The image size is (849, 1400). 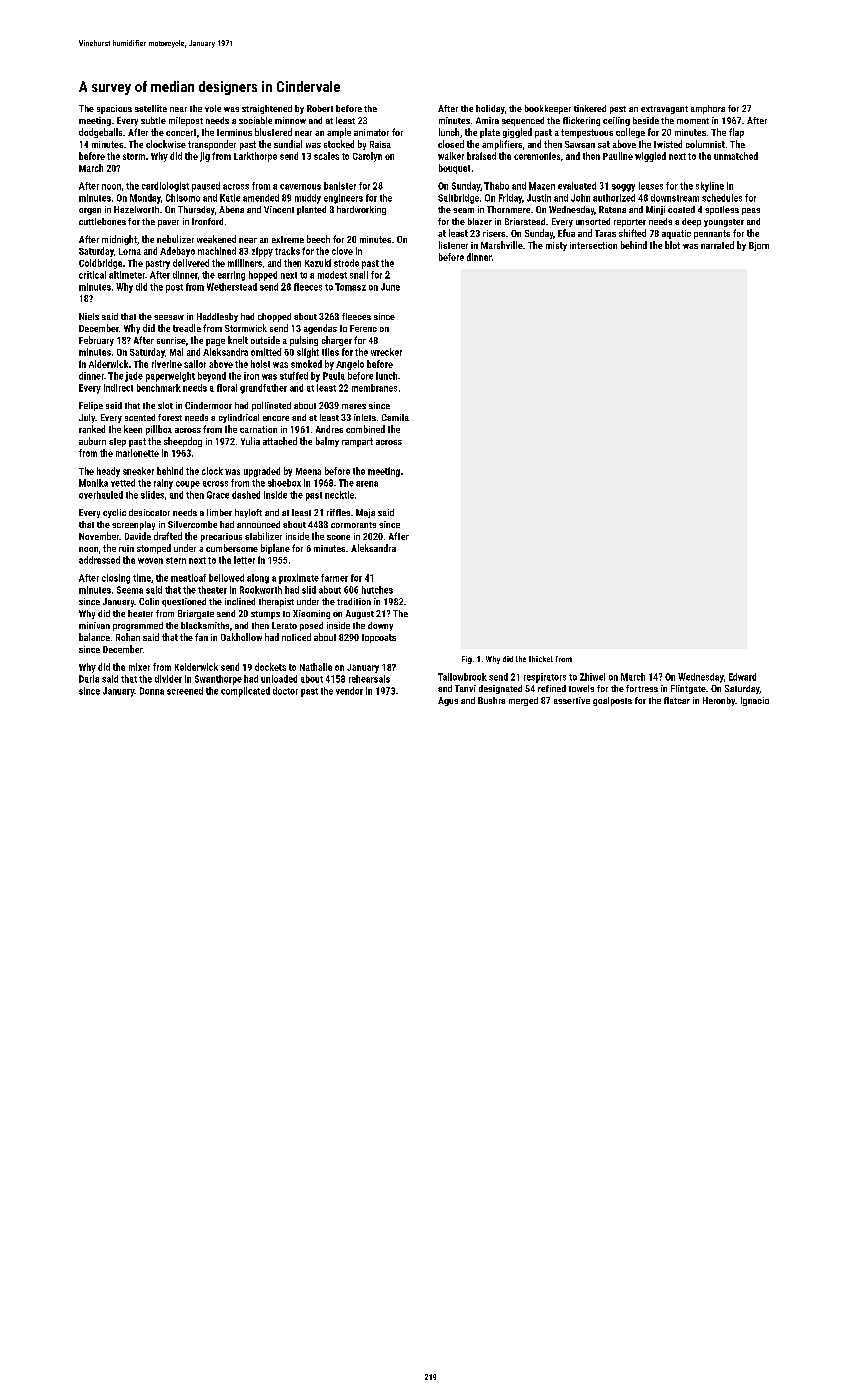 What do you see at coordinates (196, 667) in the screenshot?
I see `Kelderwick` at bounding box center [196, 667].
